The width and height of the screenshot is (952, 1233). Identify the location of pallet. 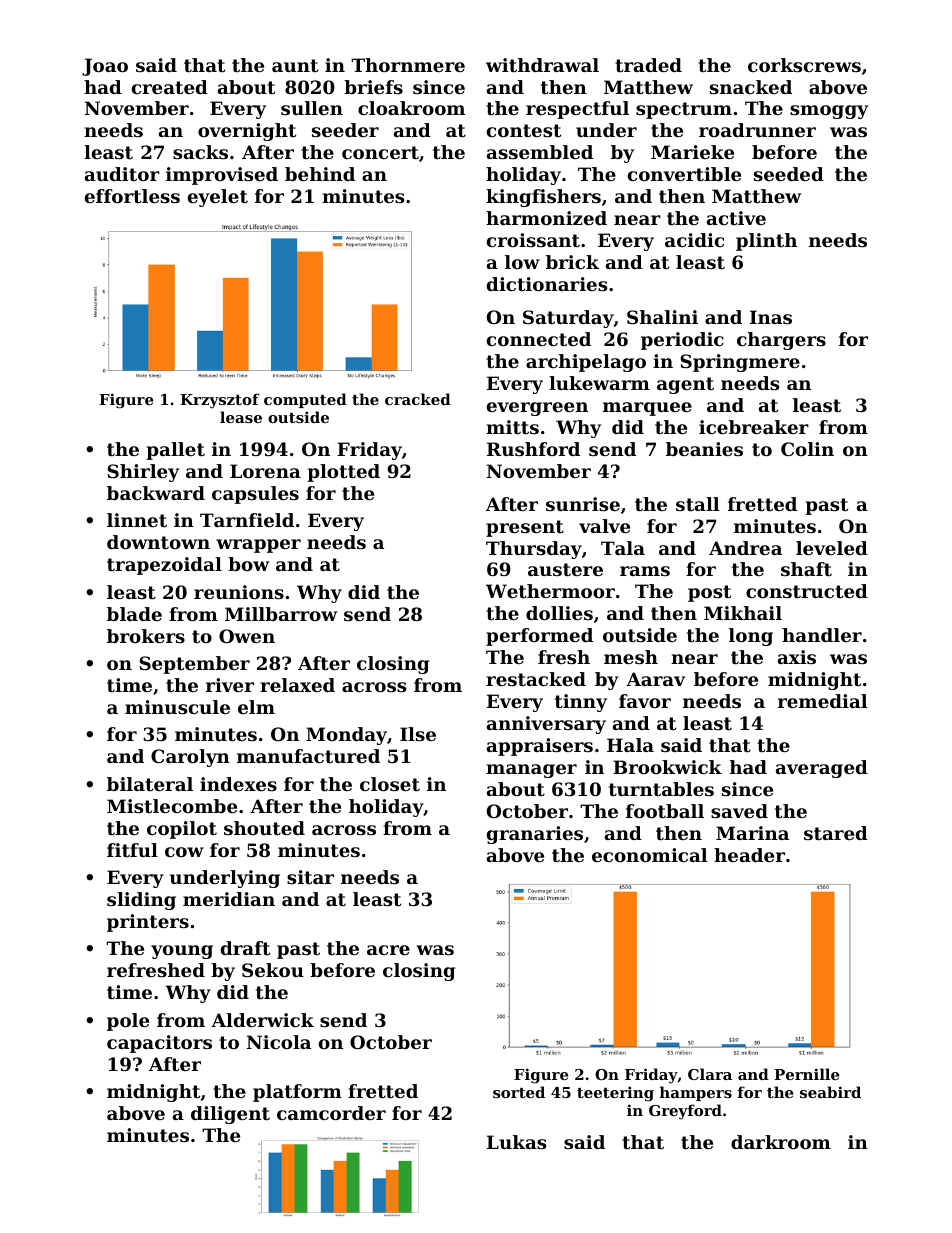
(175, 451).
